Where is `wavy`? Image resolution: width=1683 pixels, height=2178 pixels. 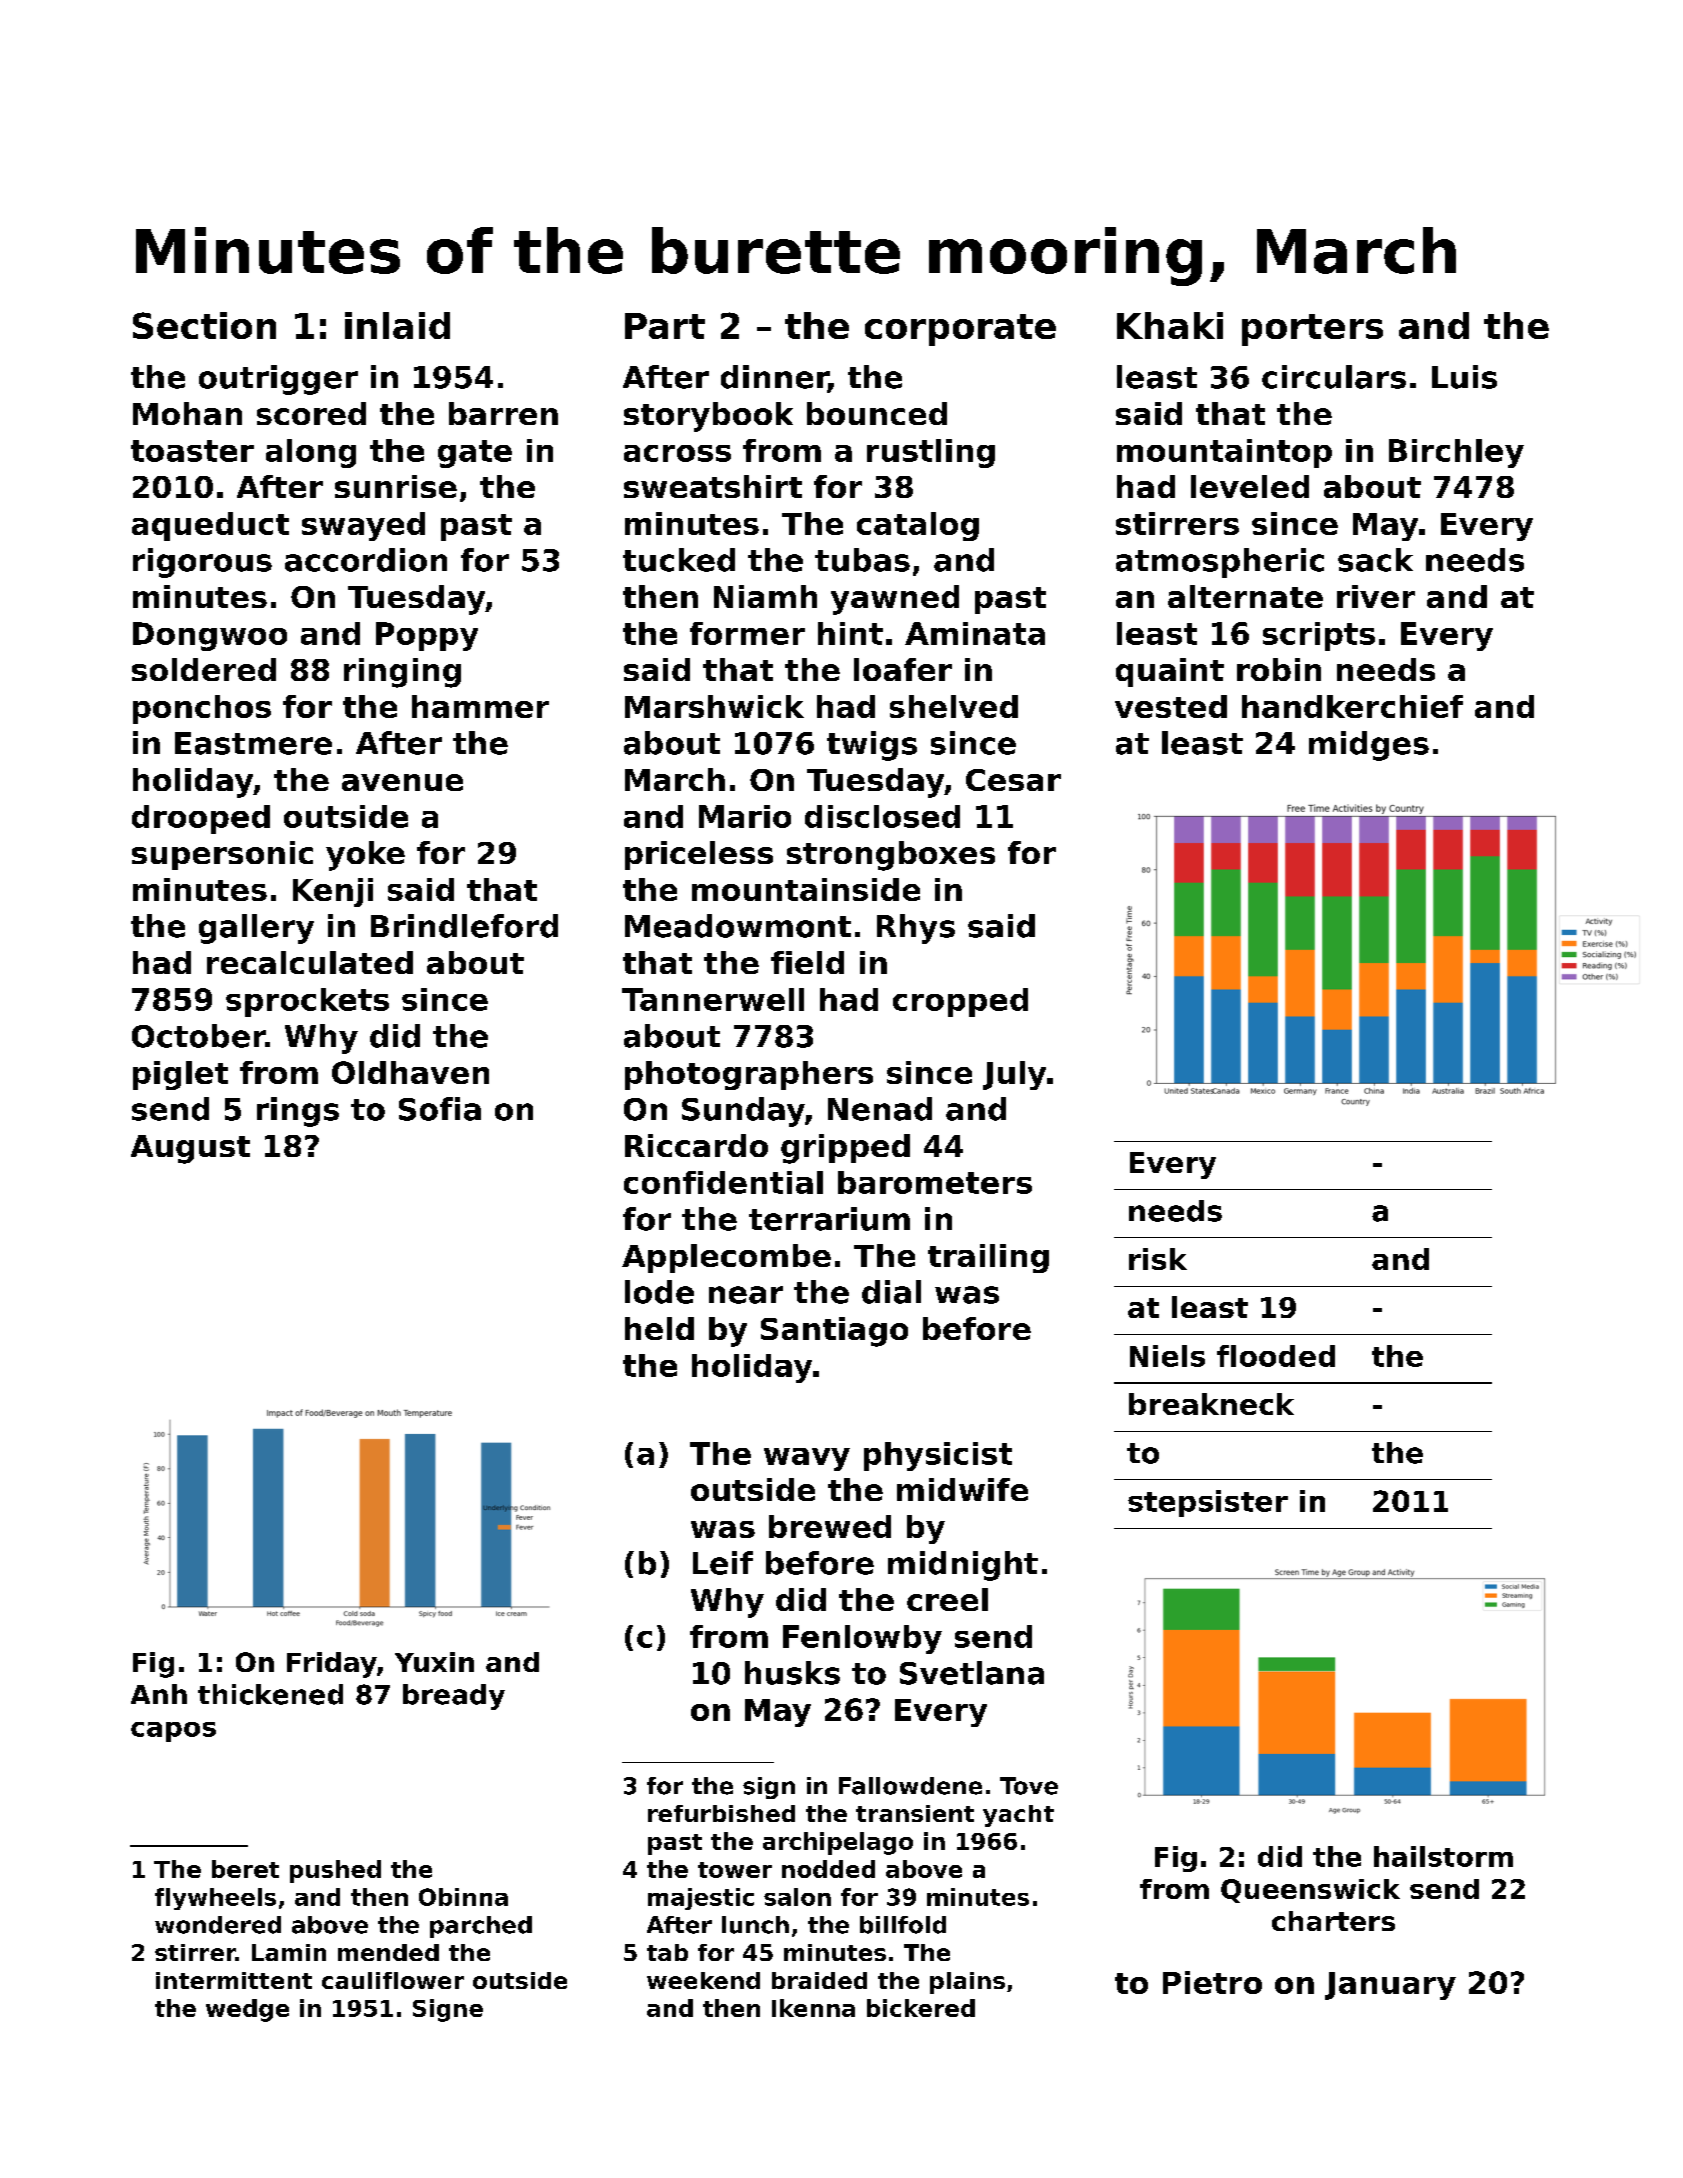 wavy is located at coordinates (807, 1459).
